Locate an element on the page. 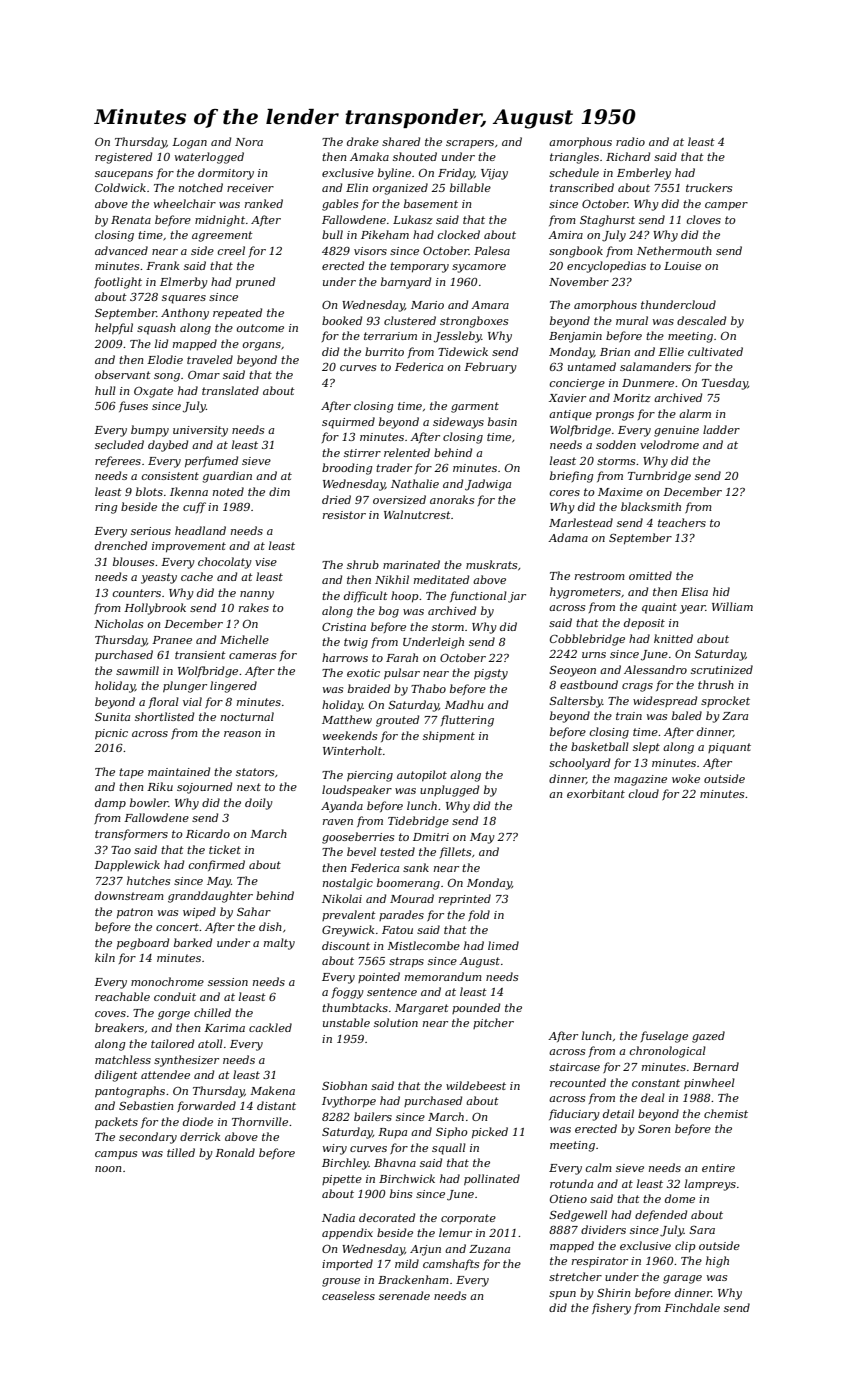 Image resolution: width=849 pixels, height=1400 pixels. Dmitri is located at coordinates (431, 837).
